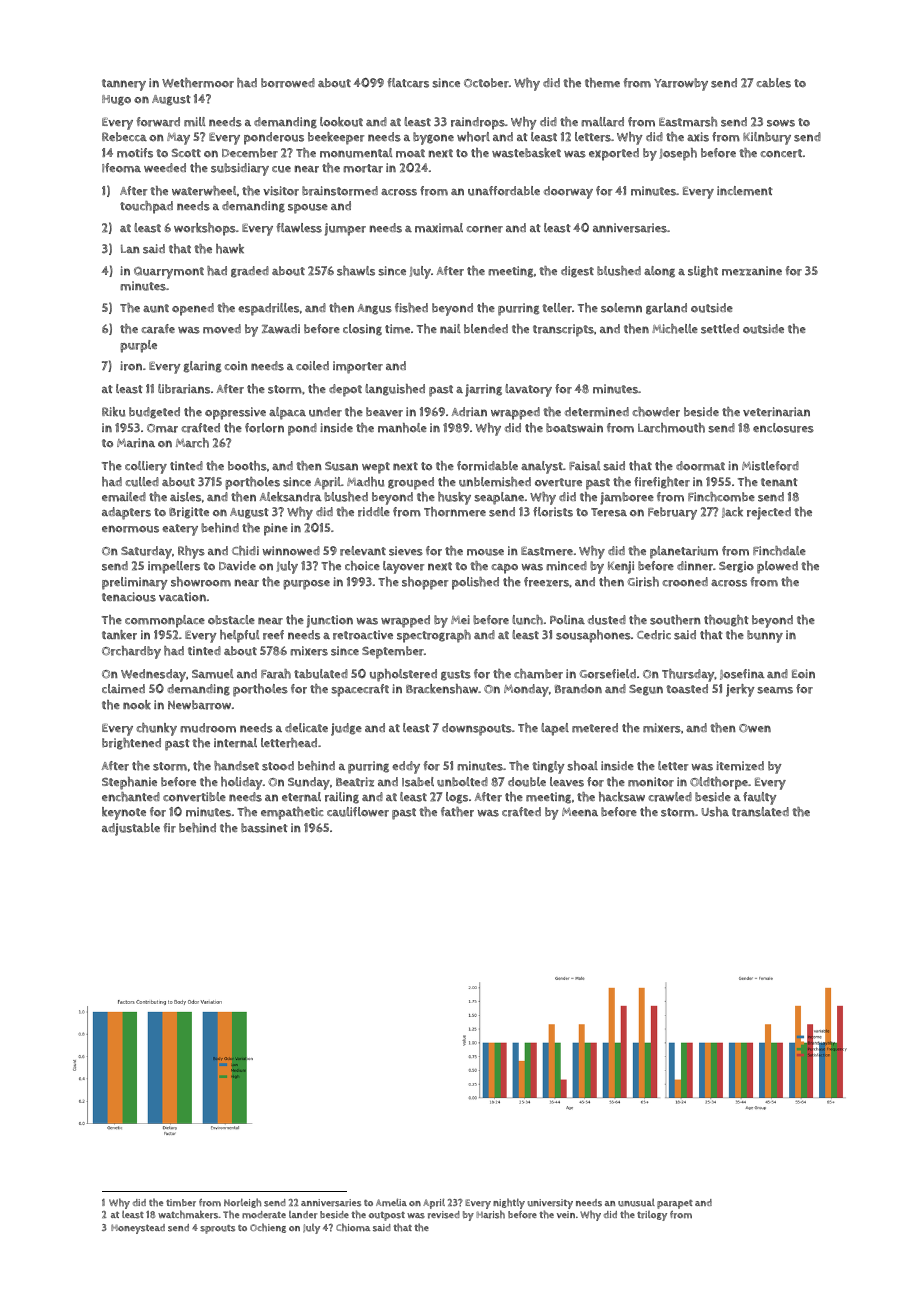  I want to click on trilogy, so click(652, 1216).
